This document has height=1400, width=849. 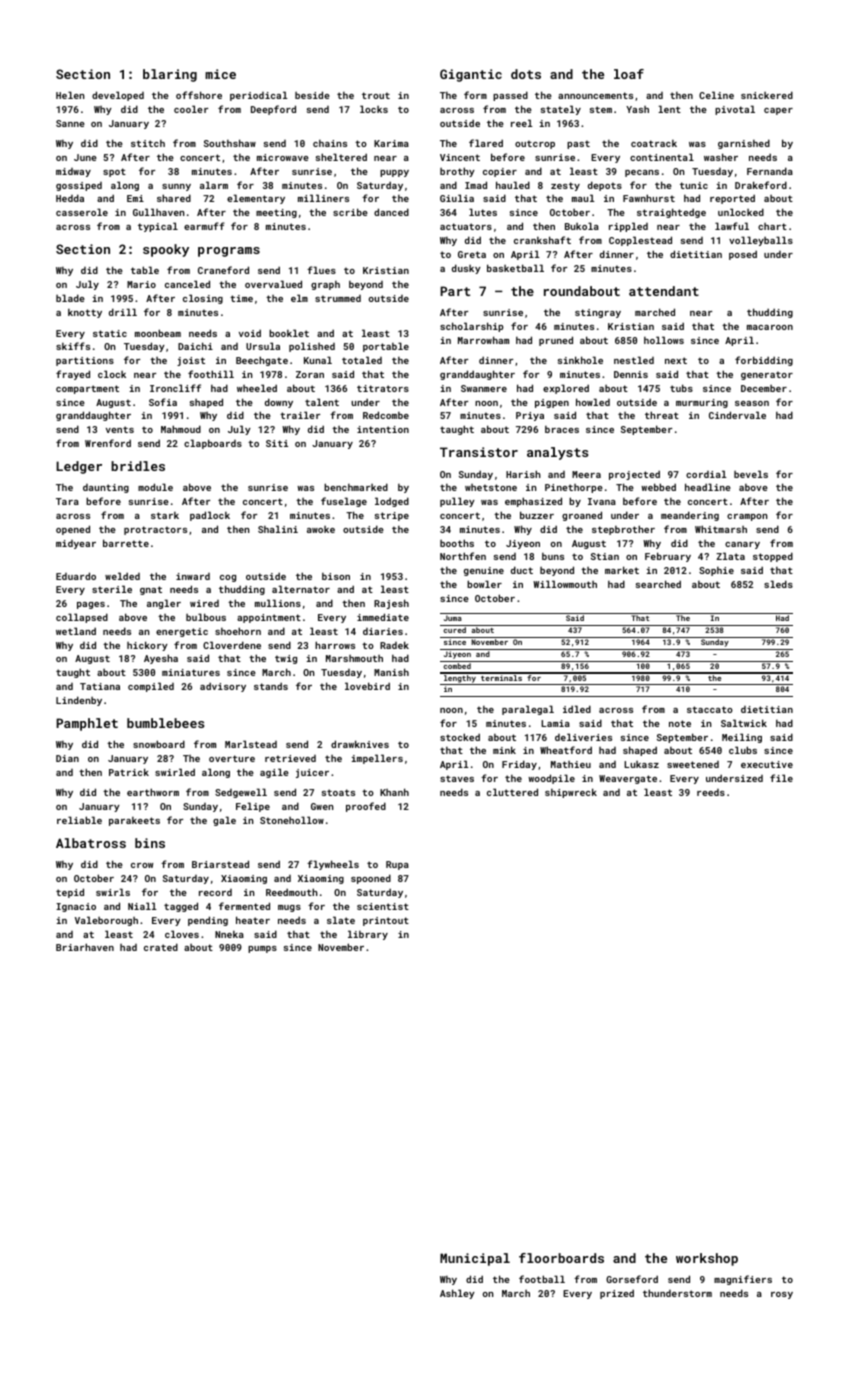 What do you see at coordinates (457, 1294) in the document?
I see `Ashley` at bounding box center [457, 1294].
